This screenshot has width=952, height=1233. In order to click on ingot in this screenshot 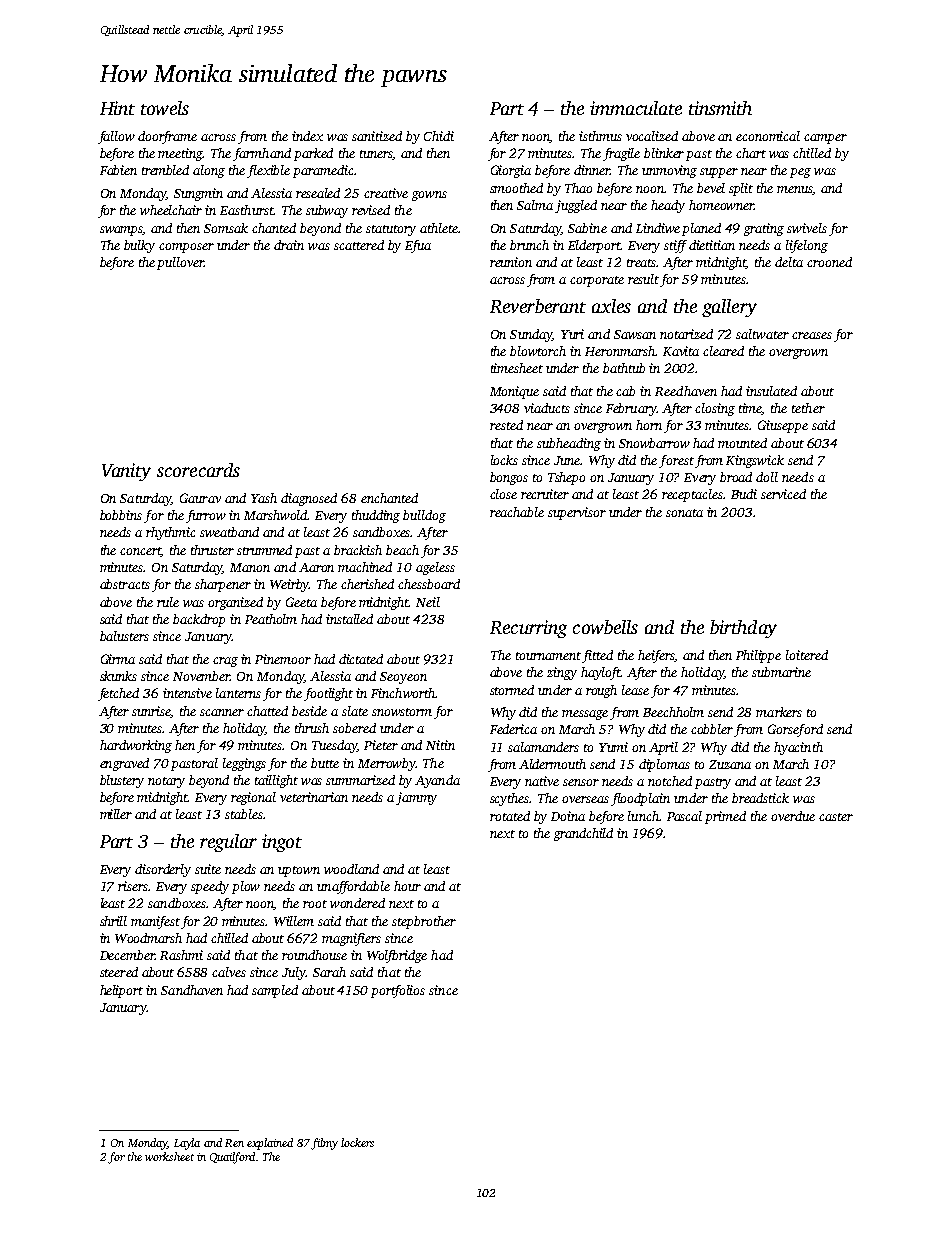, I will do `click(282, 843)`.
